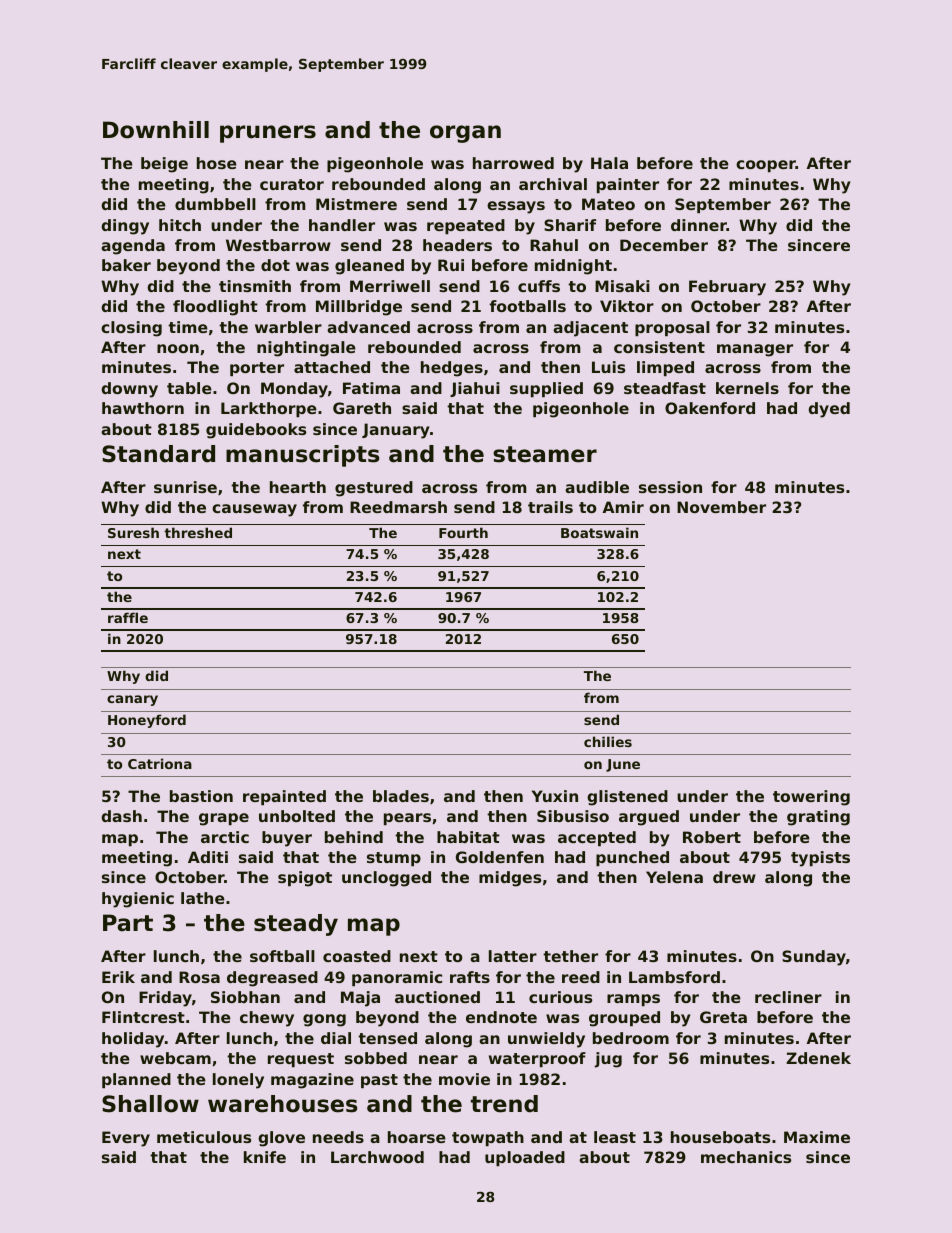  Describe the element at coordinates (766, 166) in the page. I see `cooper` at that location.
